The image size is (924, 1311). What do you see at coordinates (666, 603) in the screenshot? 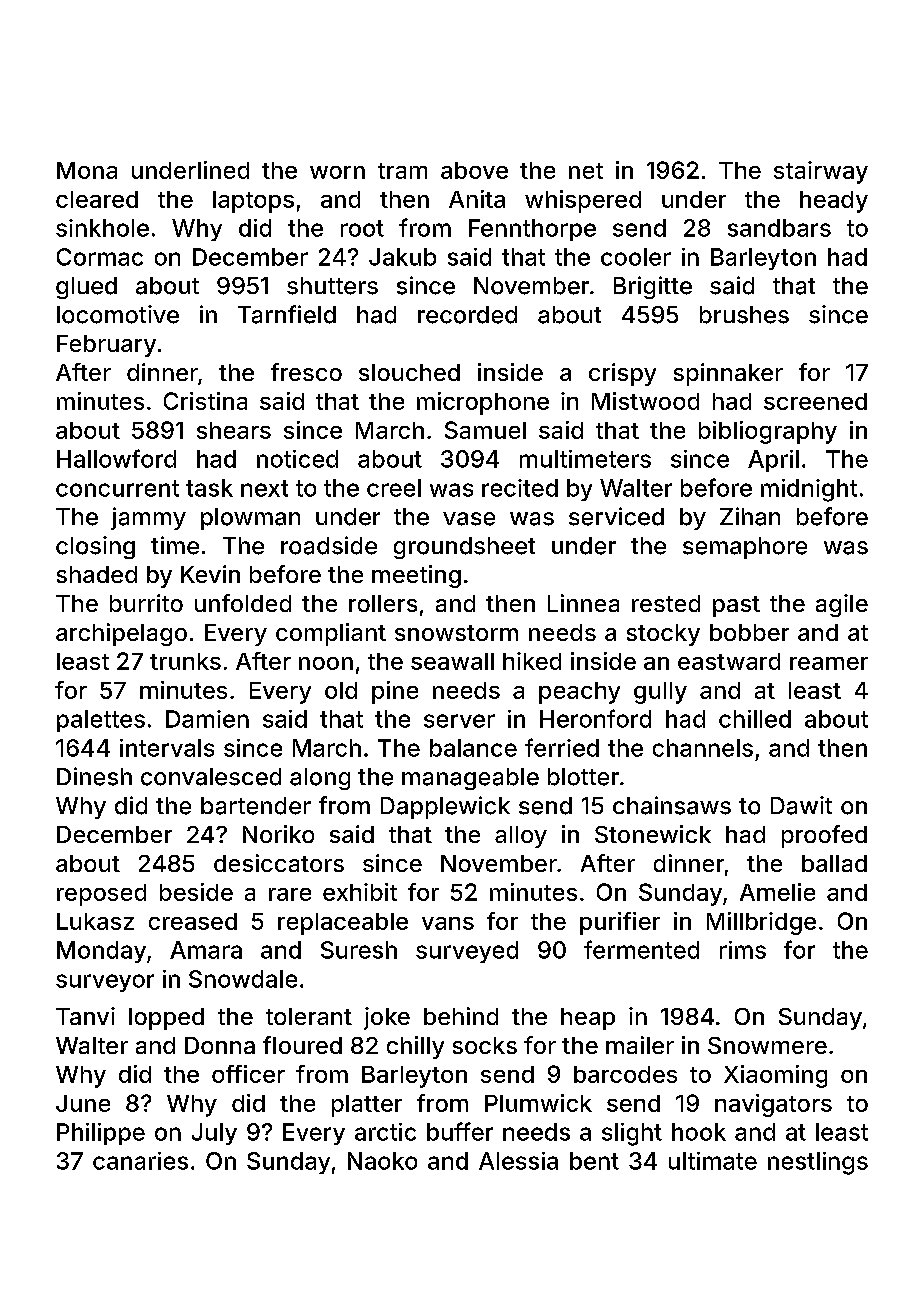
I see `rested` at bounding box center [666, 603].
